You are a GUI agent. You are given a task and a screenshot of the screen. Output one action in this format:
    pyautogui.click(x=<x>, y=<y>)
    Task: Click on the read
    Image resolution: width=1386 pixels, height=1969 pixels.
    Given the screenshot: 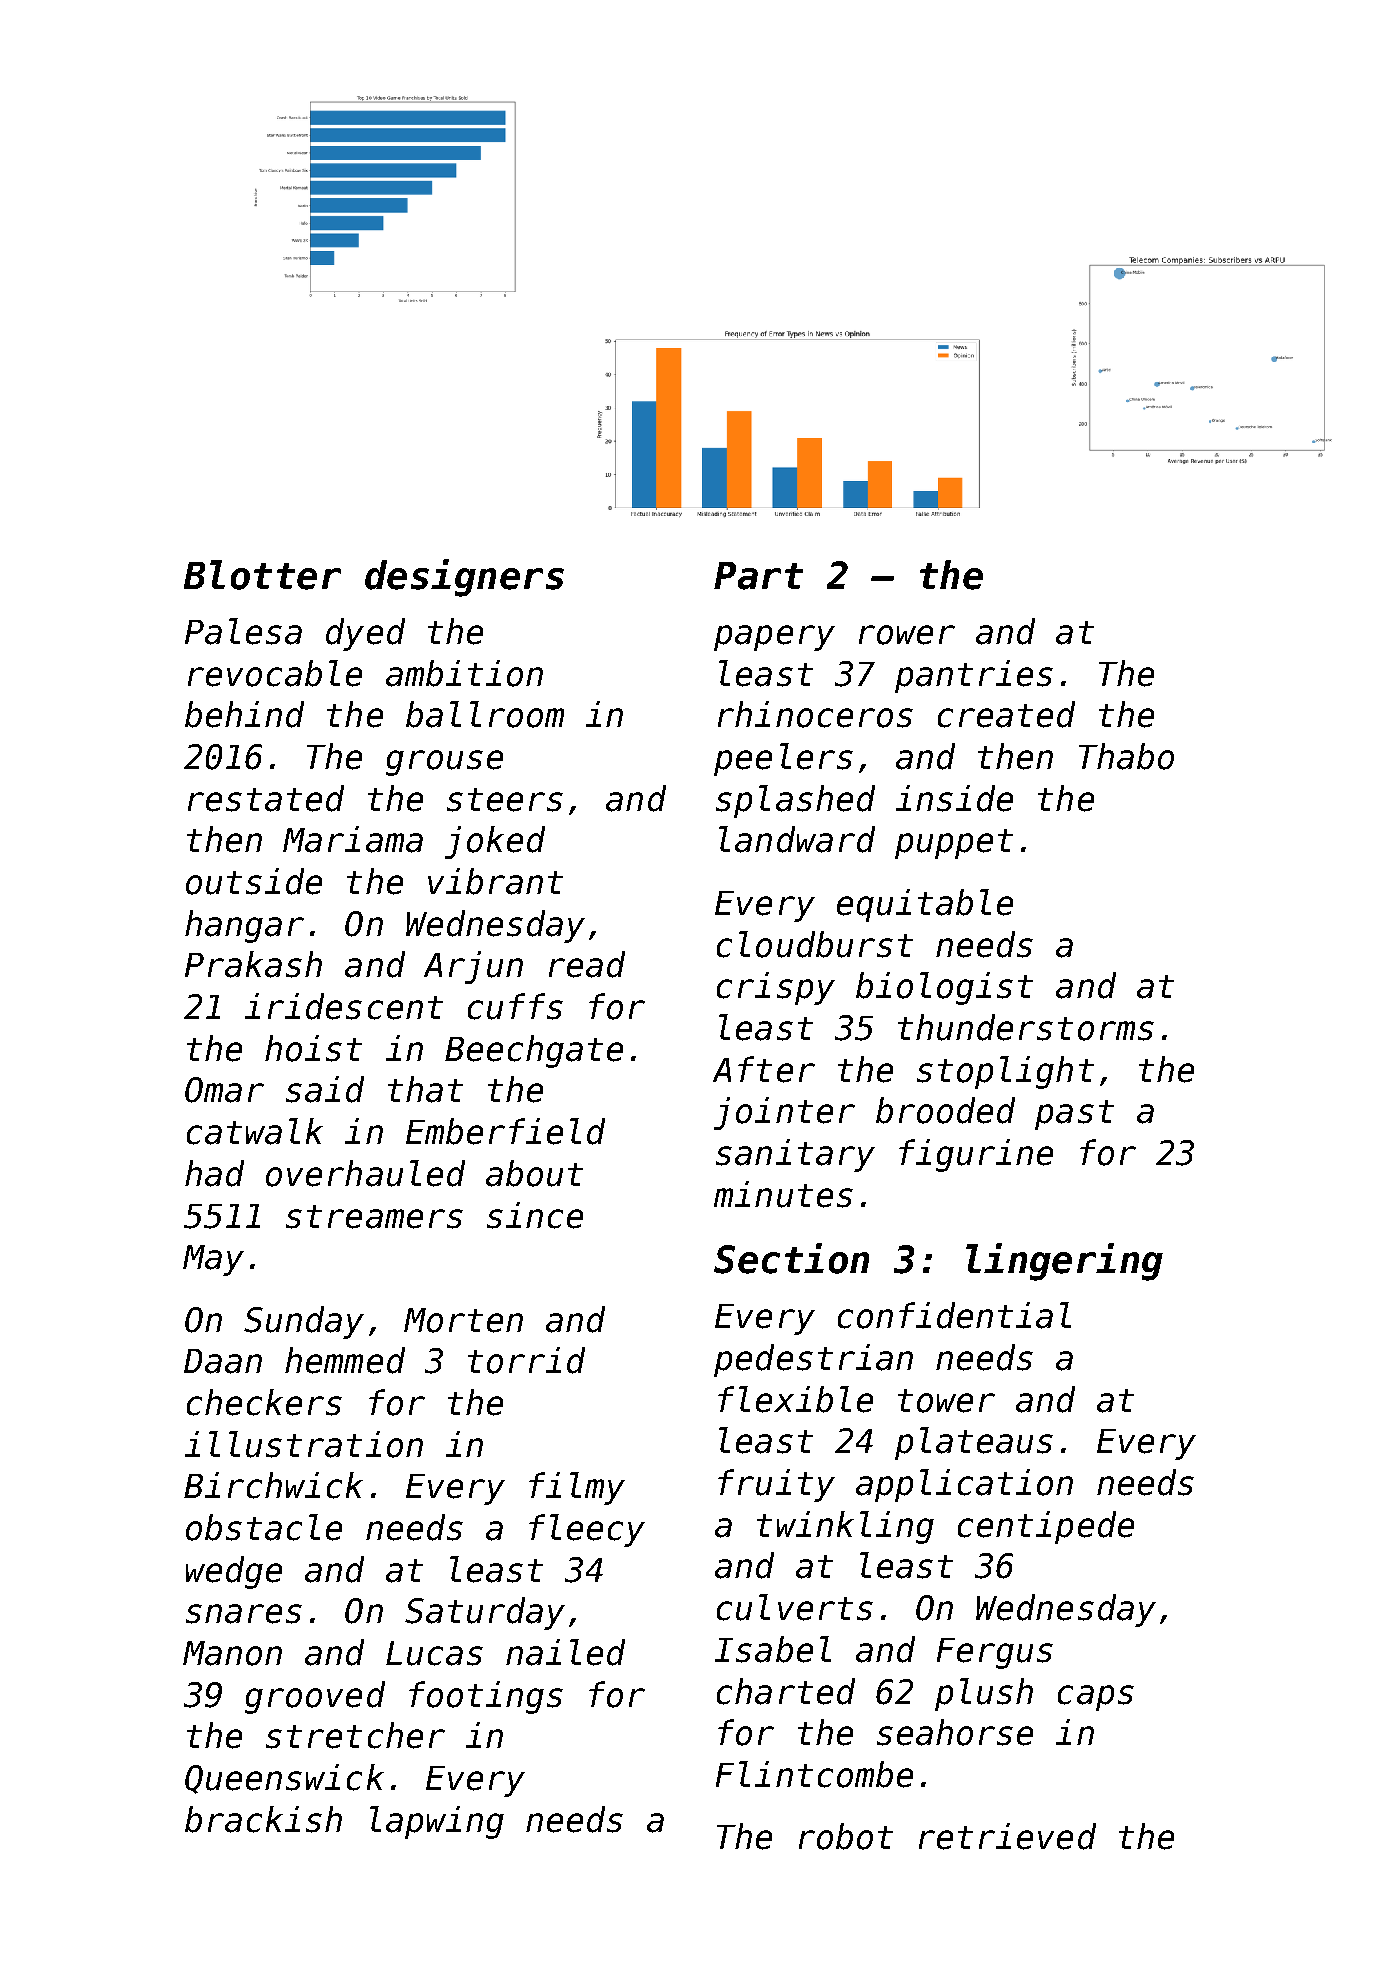 What is the action you would take?
    pyautogui.click(x=587, y=964)
